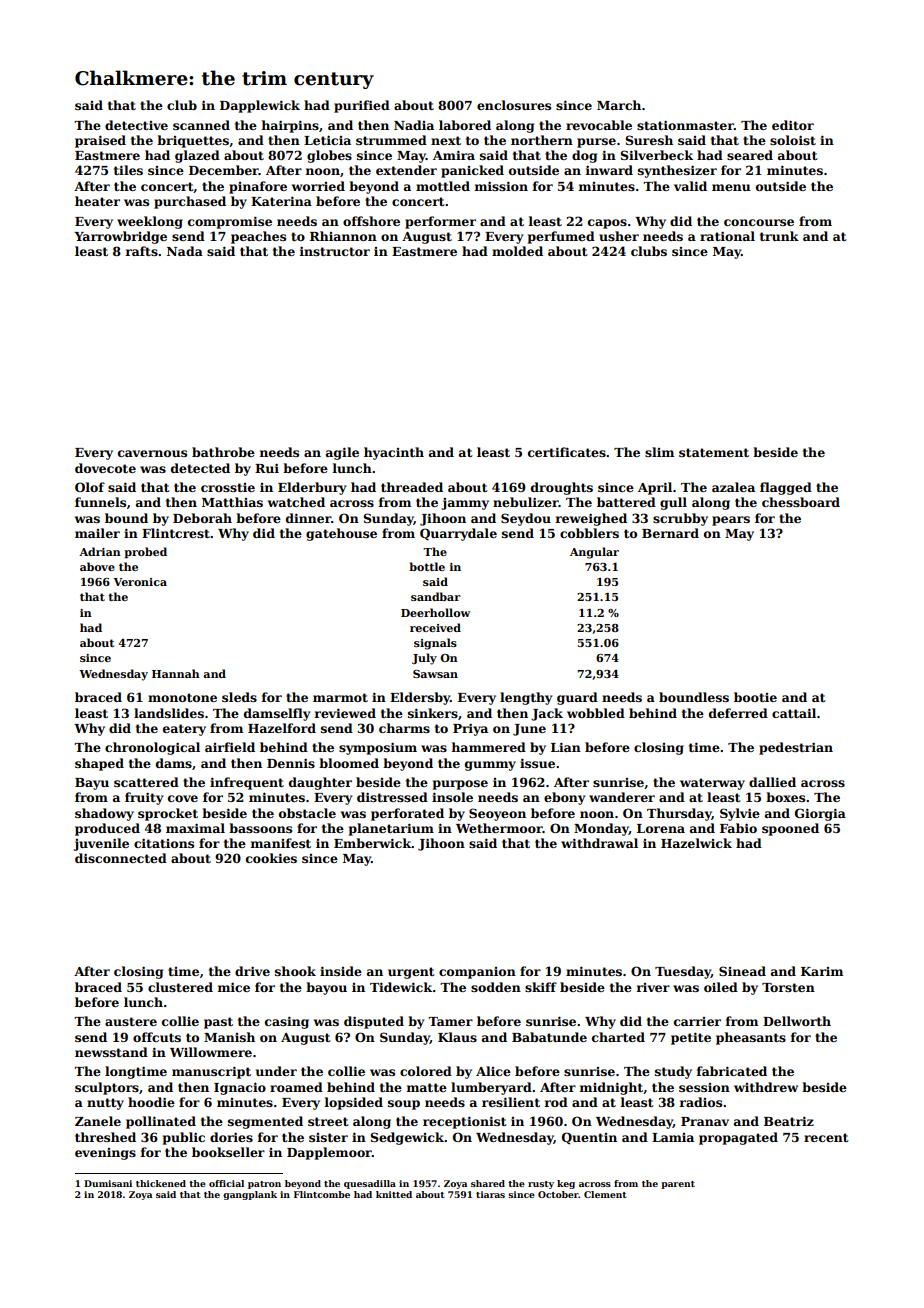 The width and height of the screenshot is (924, 1308). What do you see at coordinates (136, 125) in the screenshot?
I see `detective` at bounding box center [136, 125].
